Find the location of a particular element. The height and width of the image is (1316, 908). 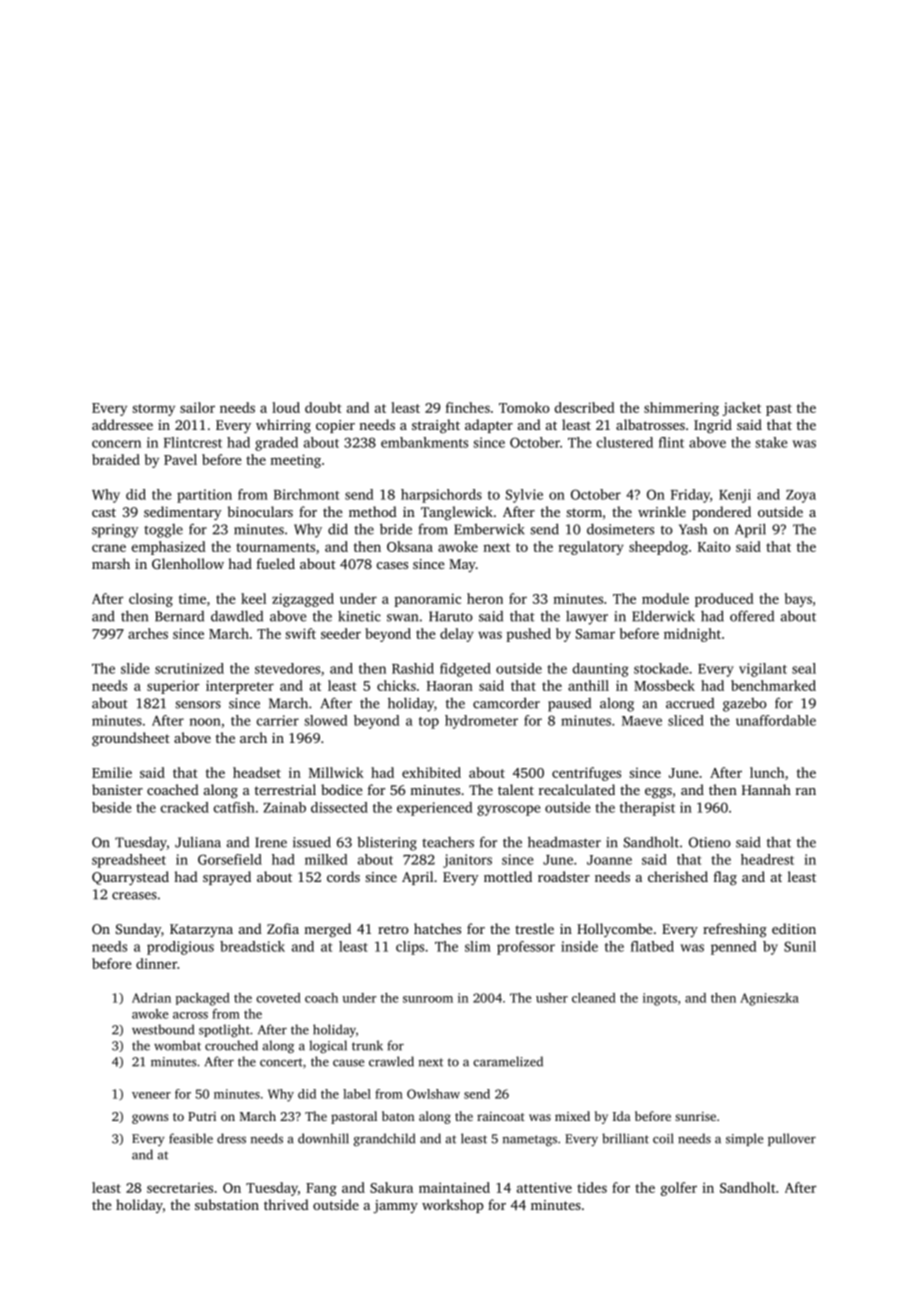

workshop is located at coordinates (453, 1206).
